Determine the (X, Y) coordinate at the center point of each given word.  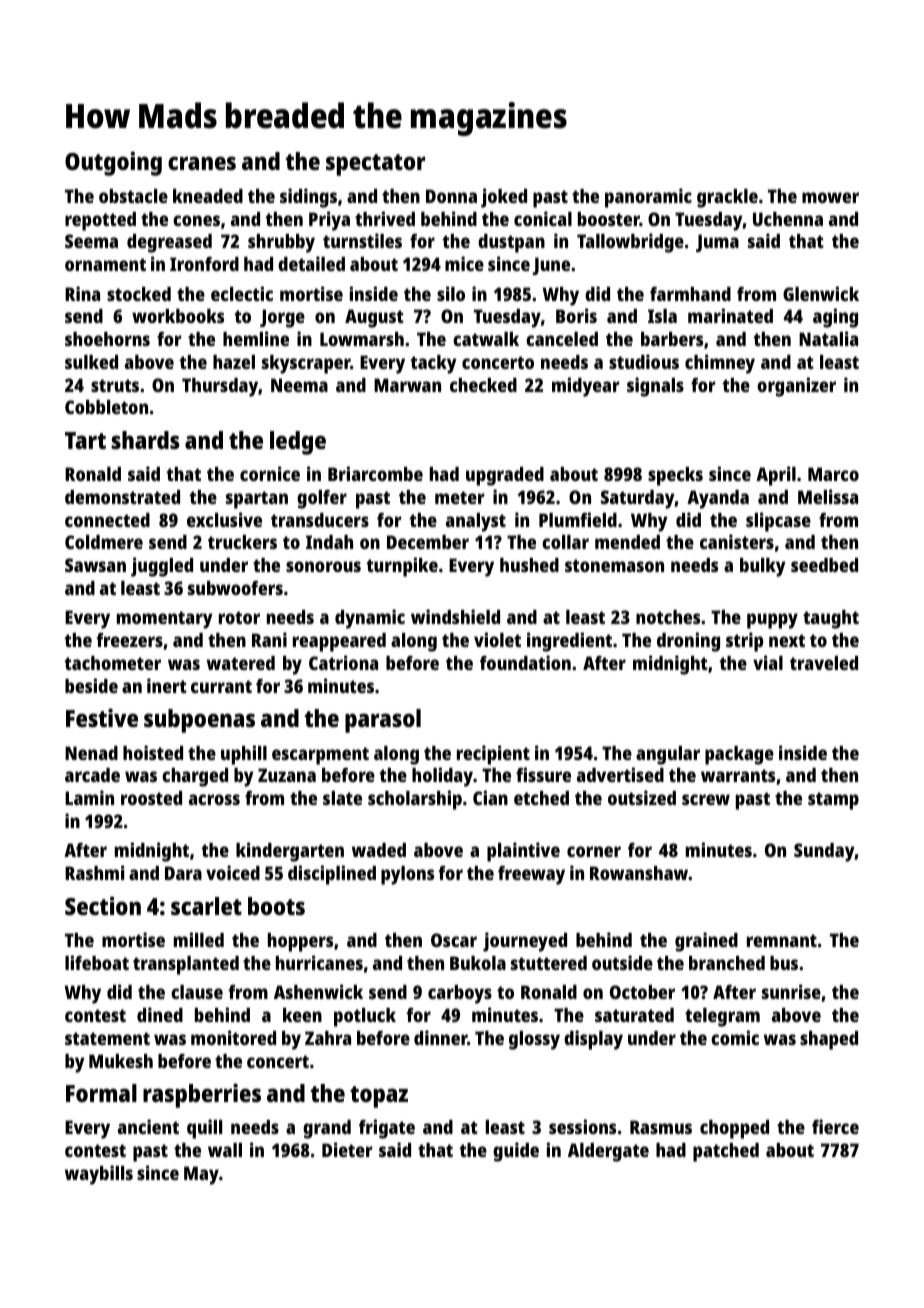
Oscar (454, 940)
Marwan (407, 385)
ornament (105, 264)
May (201, 1175)
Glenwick (821, 293)
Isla (662, 316)
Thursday (220, 387)
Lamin (89, 797)
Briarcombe (375, 473)
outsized (642, 797)
